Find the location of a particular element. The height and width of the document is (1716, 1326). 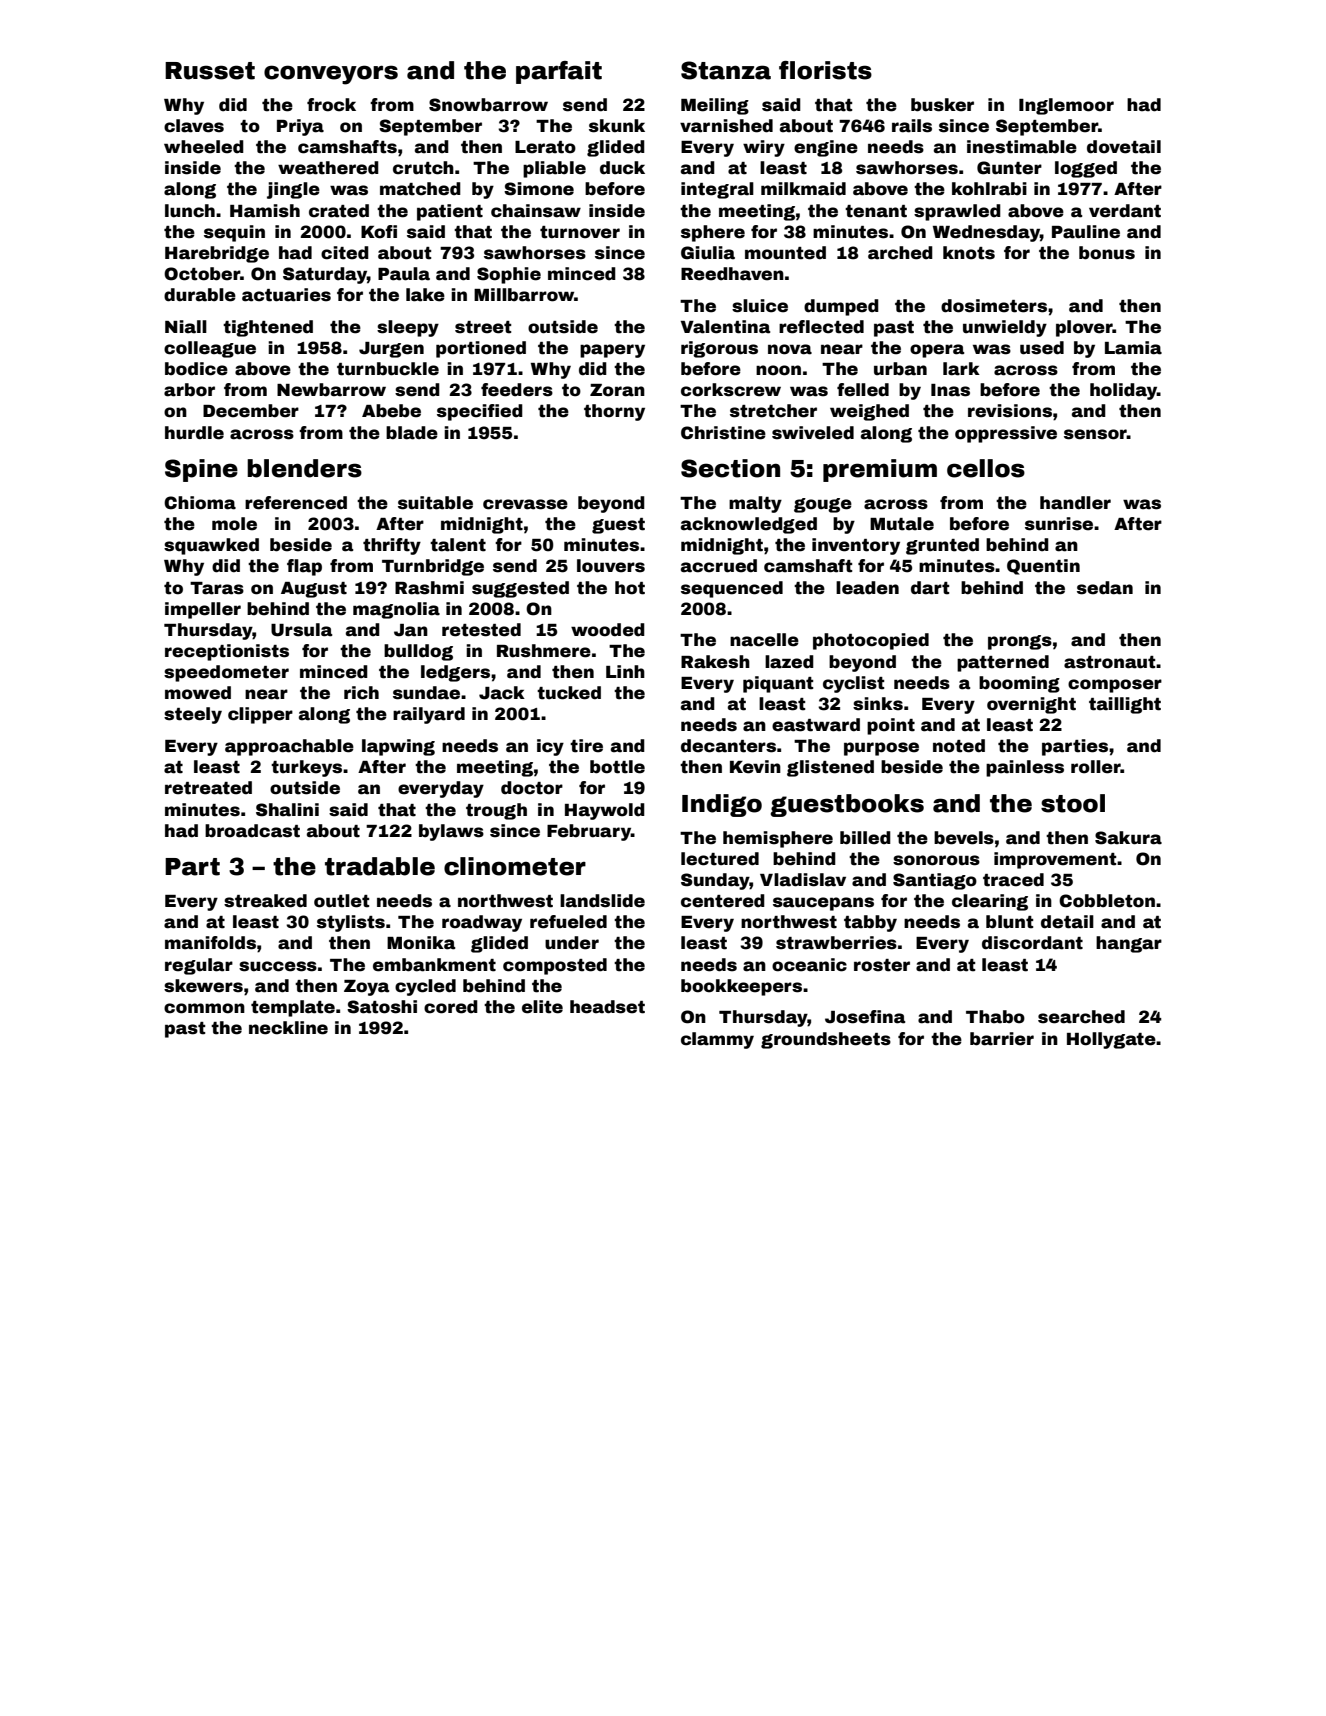

prongs is located at coordinates (1020, 642).
